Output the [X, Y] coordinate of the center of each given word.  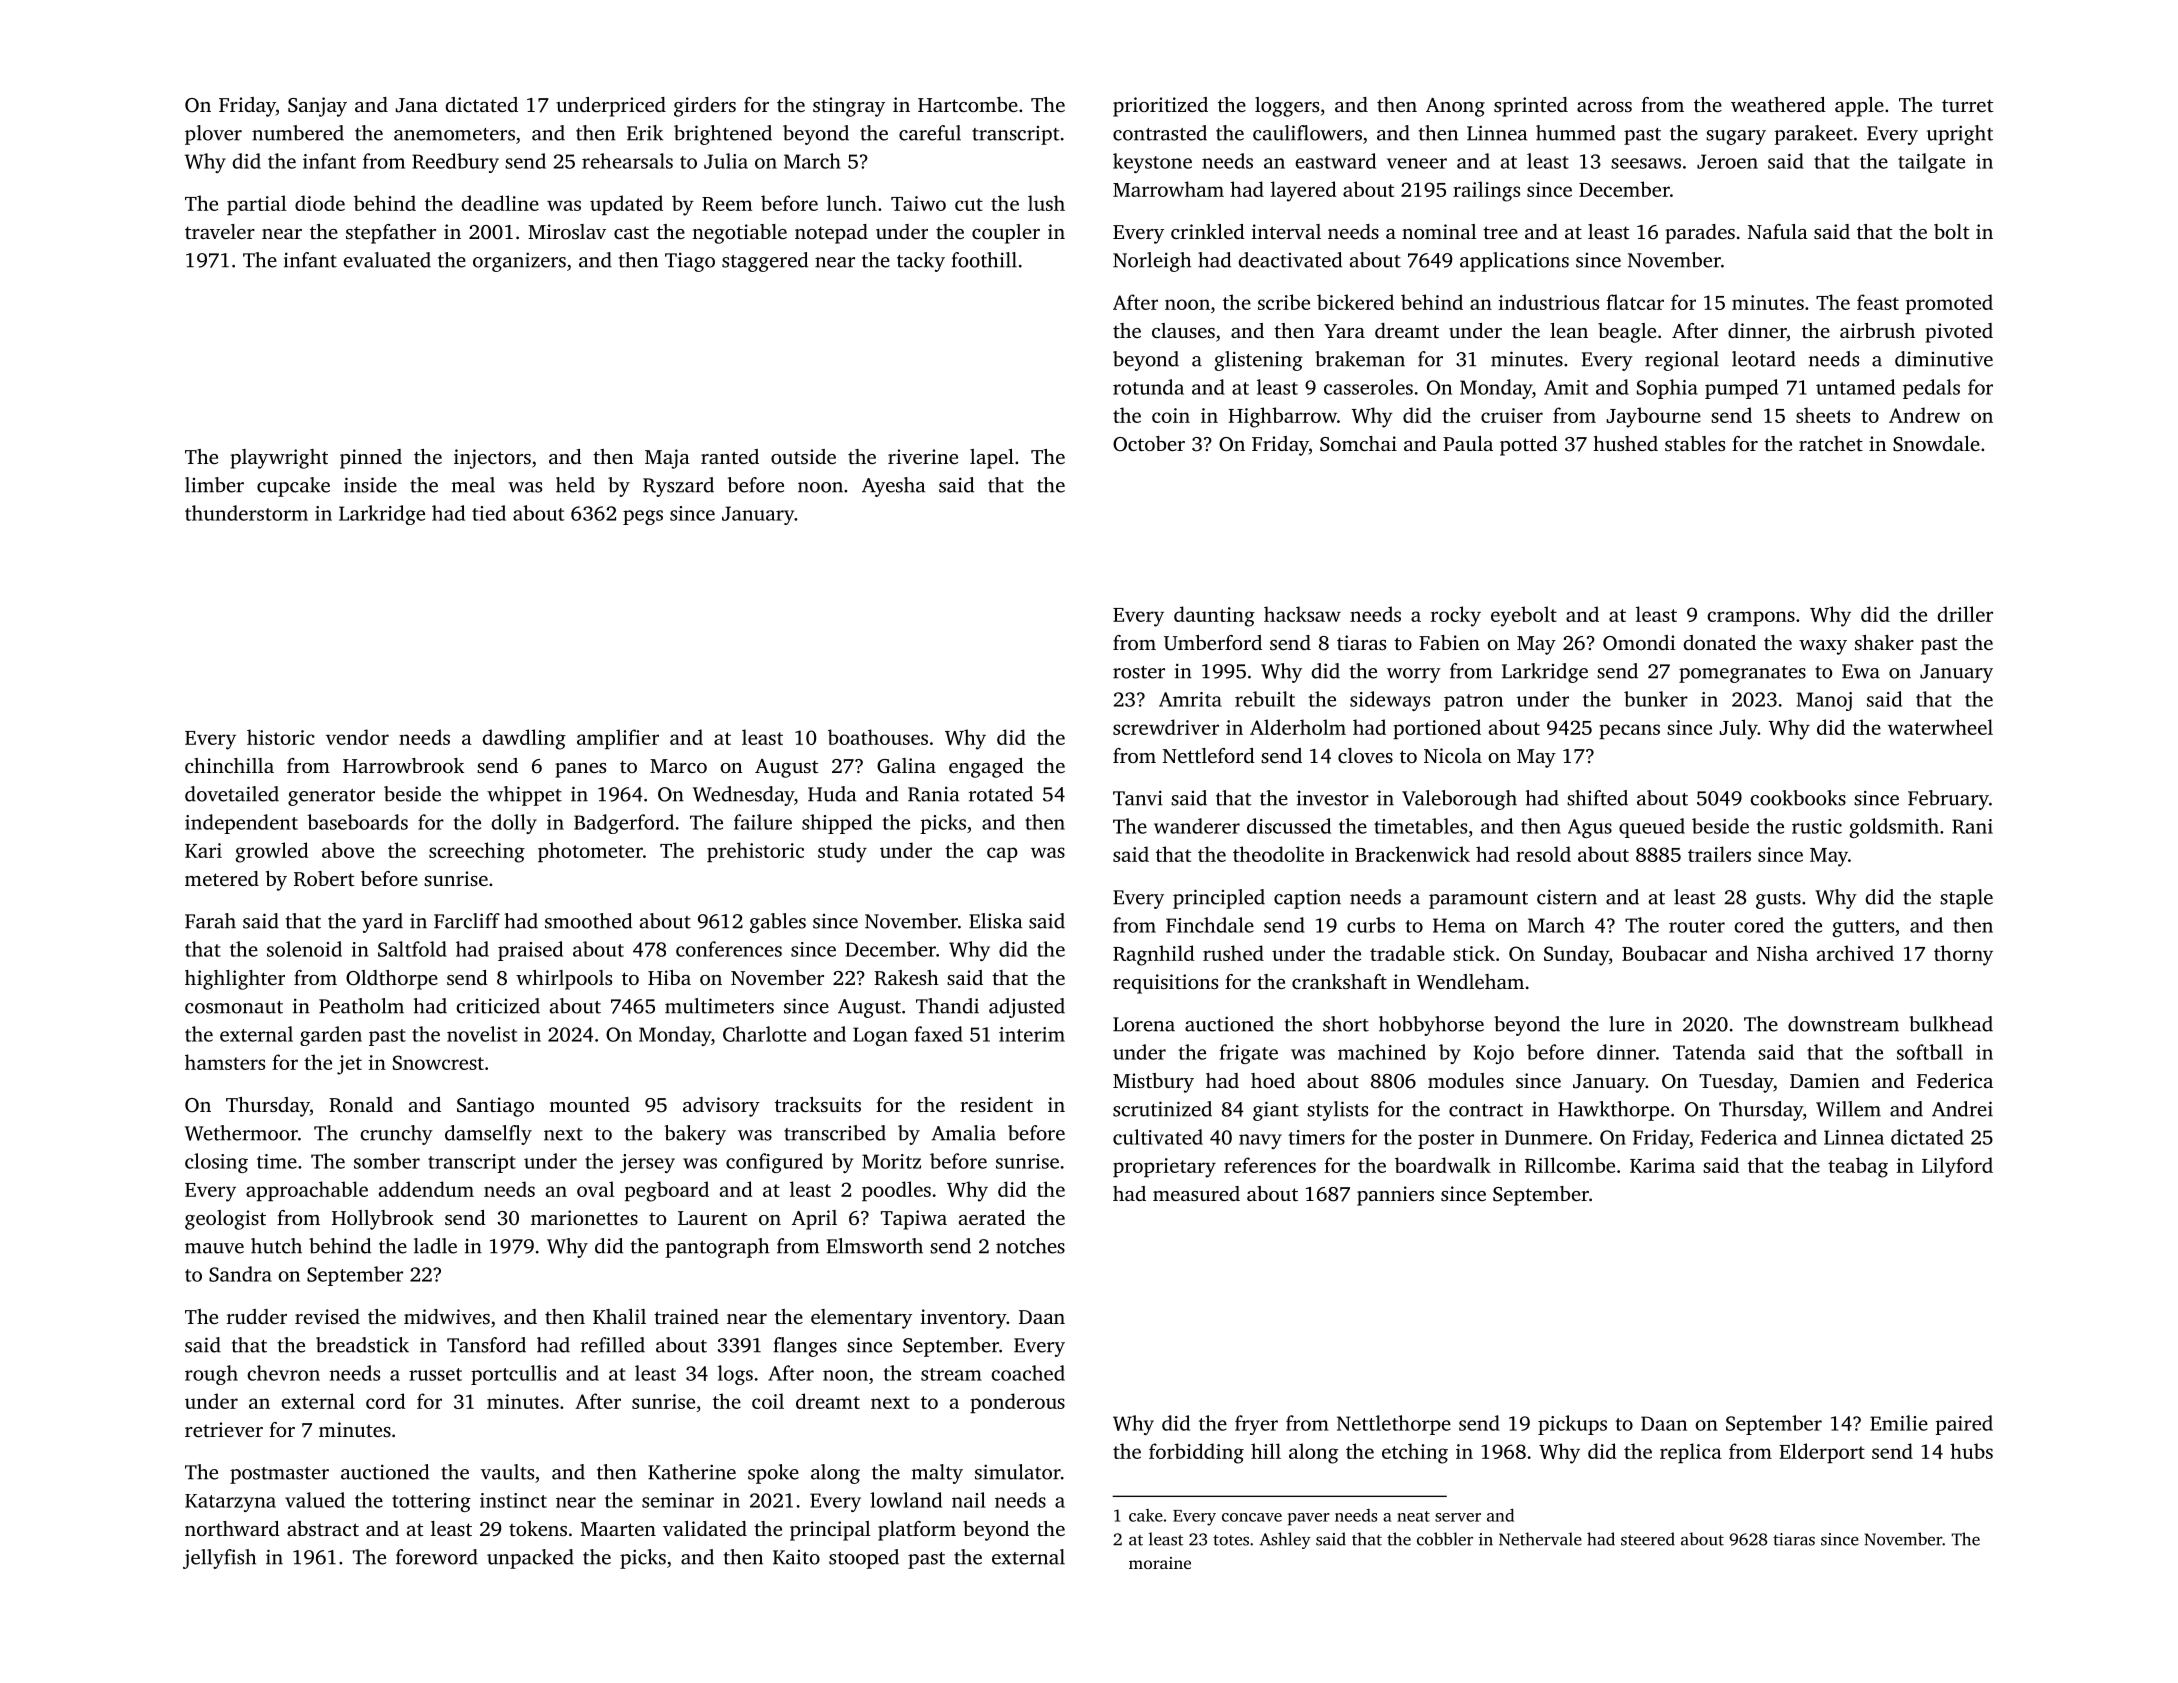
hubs [1971, 1451]
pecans [1629, 731]
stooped [864, 1559]
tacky [921, 262]
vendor [357, 737]
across [1604, 107]
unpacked [530, 1559]
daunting [1214, 616]
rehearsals [627, 161]
